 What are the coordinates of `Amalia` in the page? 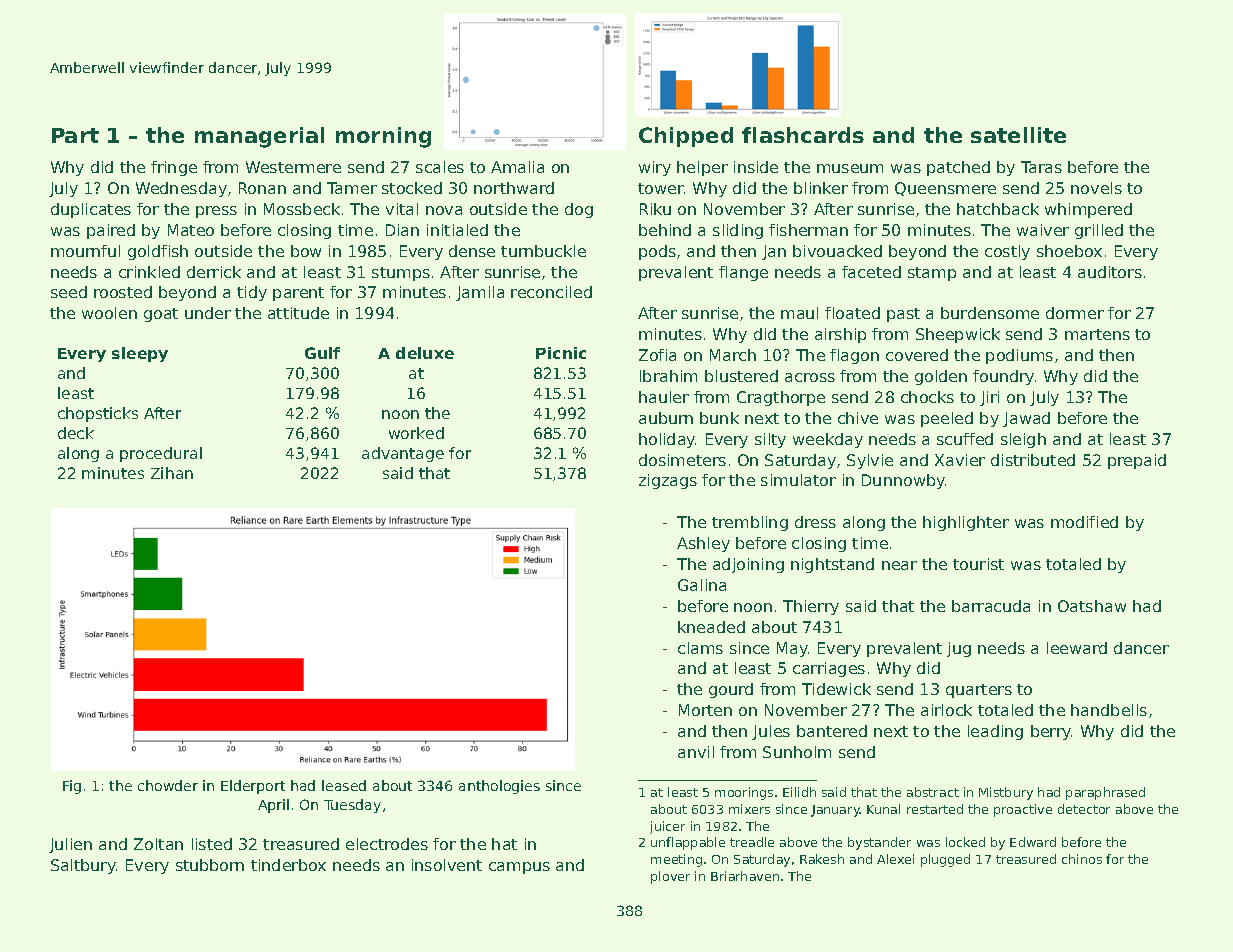 It's located at (517, 167).
